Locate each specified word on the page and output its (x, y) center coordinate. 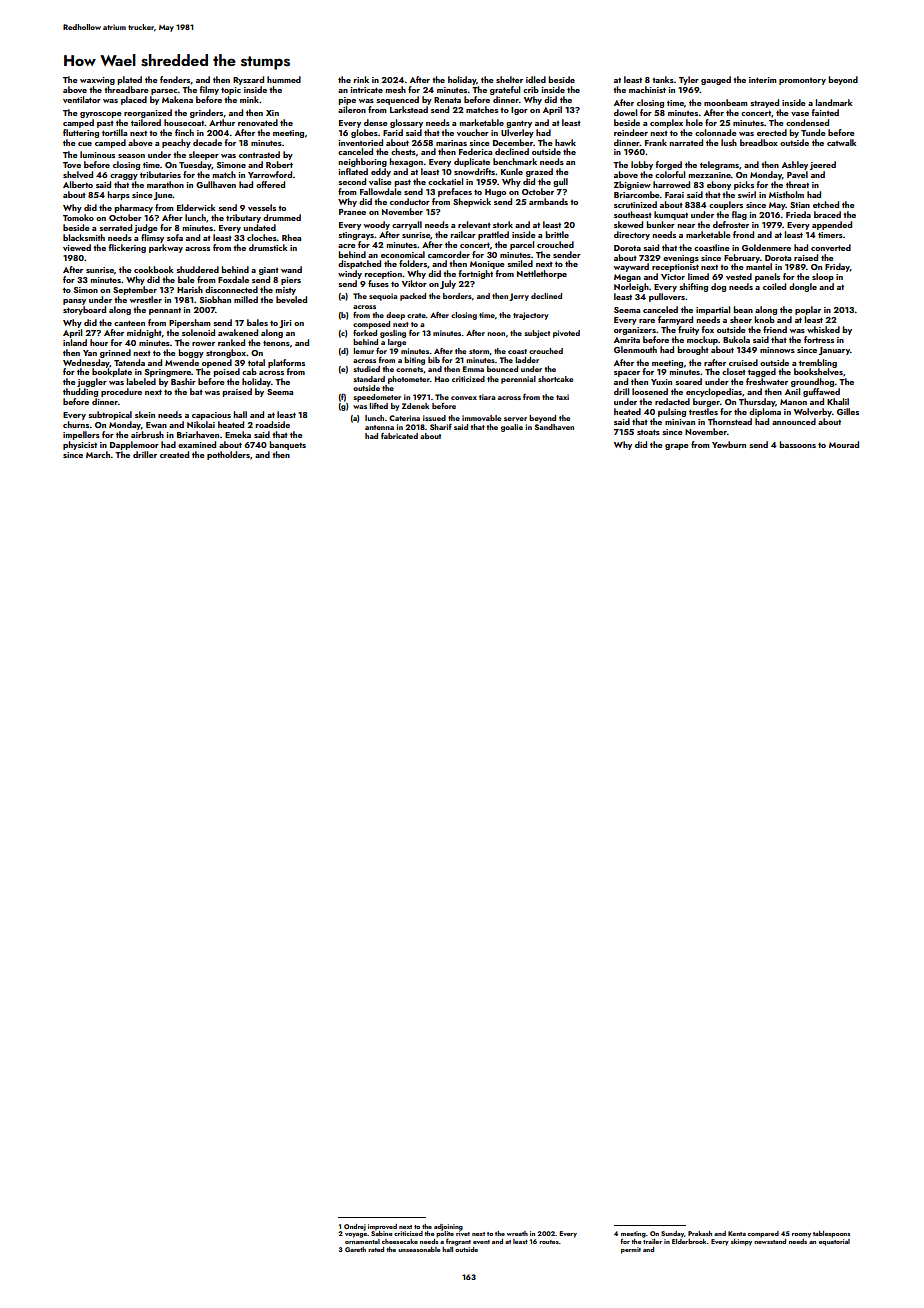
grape (677, 447)
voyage (356, 1235)
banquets (287, 445)
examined (197, 444)
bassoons (797, 444)
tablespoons (831, 1234)
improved (382, 1227)
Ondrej (355, 1227)
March (98, 454)
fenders (175, 79)
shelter (509, 79)
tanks (663, 79)
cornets (409, 369)
